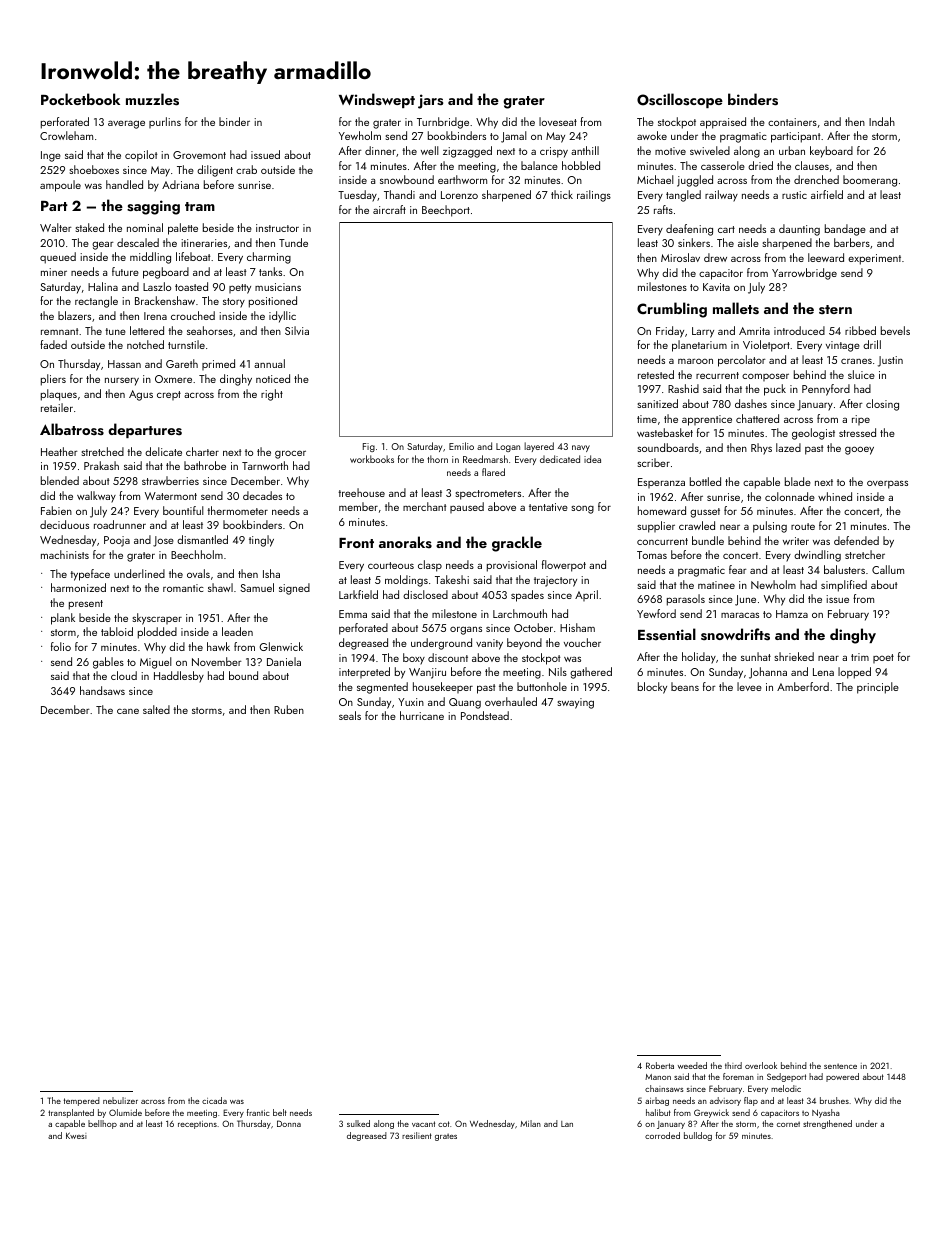 The height and width of the screenshot is (1233, 952). What do you see at coordinates (120, 524) in the screenshot?
I see `roadrunner` at bounding box center [120, 524].
